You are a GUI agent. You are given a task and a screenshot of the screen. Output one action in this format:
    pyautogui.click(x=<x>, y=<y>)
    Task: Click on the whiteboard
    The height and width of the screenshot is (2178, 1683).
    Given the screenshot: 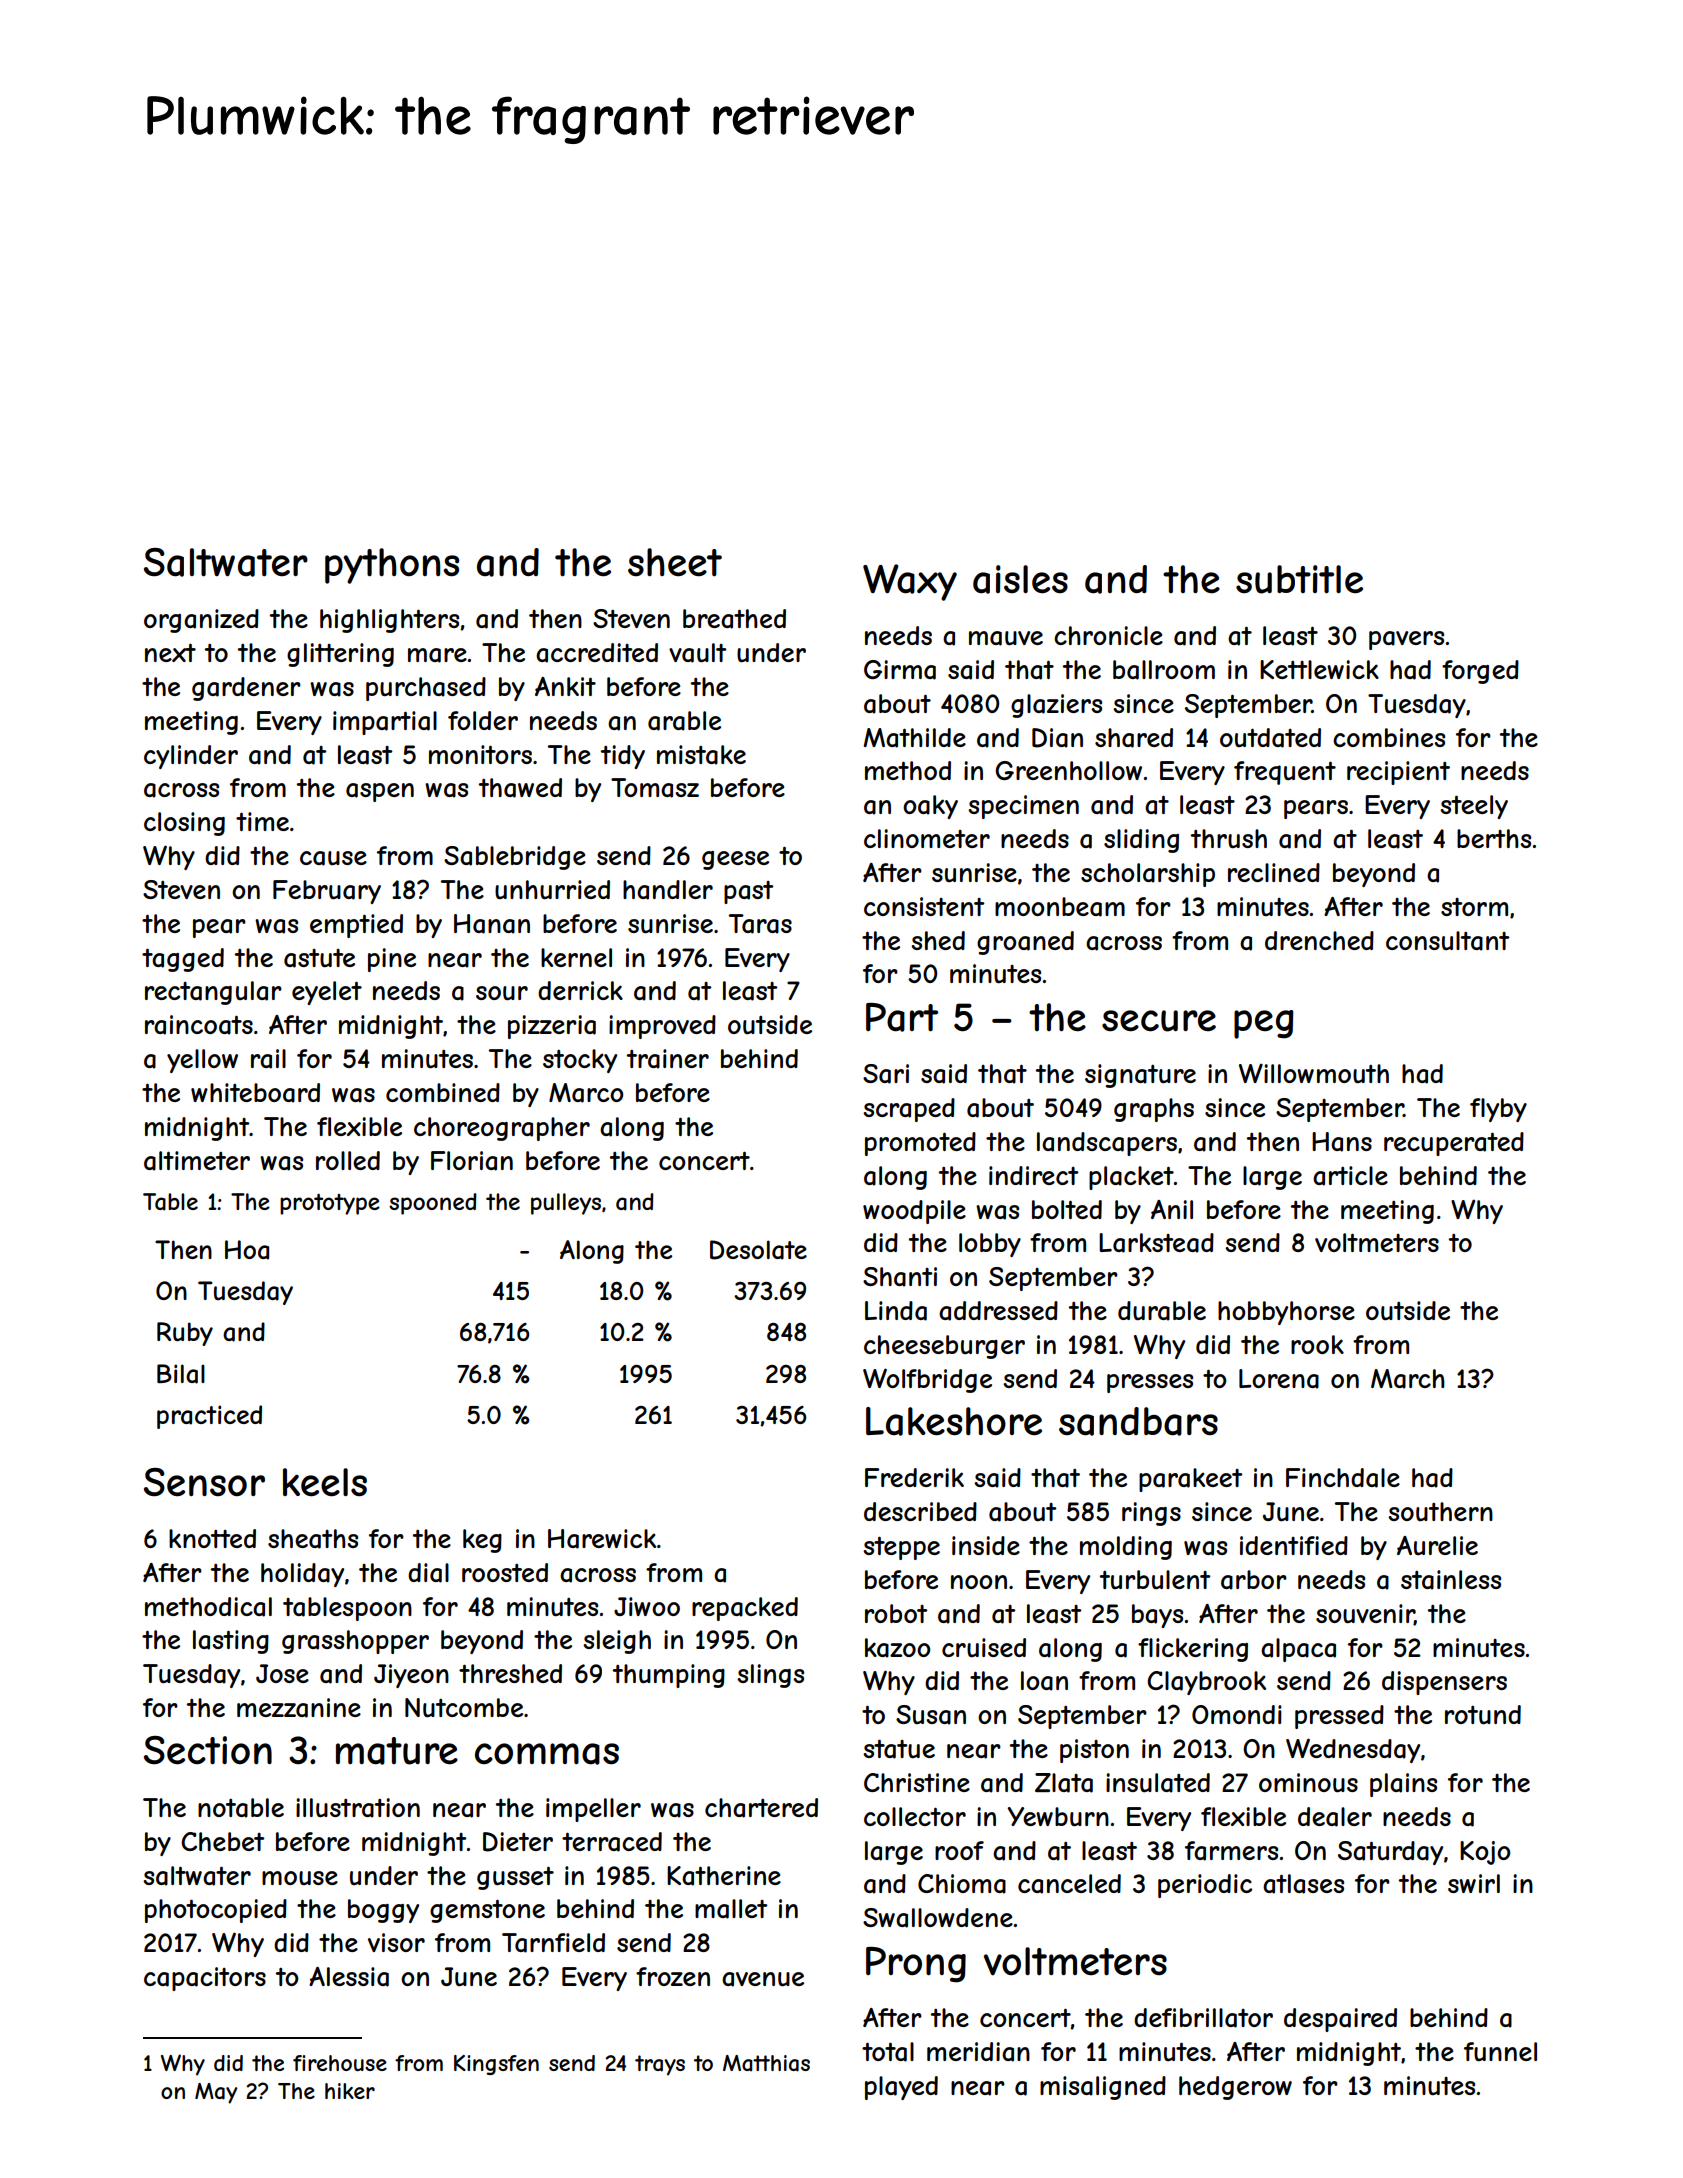 What is the action you would take?
    pyautogui.click(x=255, y=1093)
